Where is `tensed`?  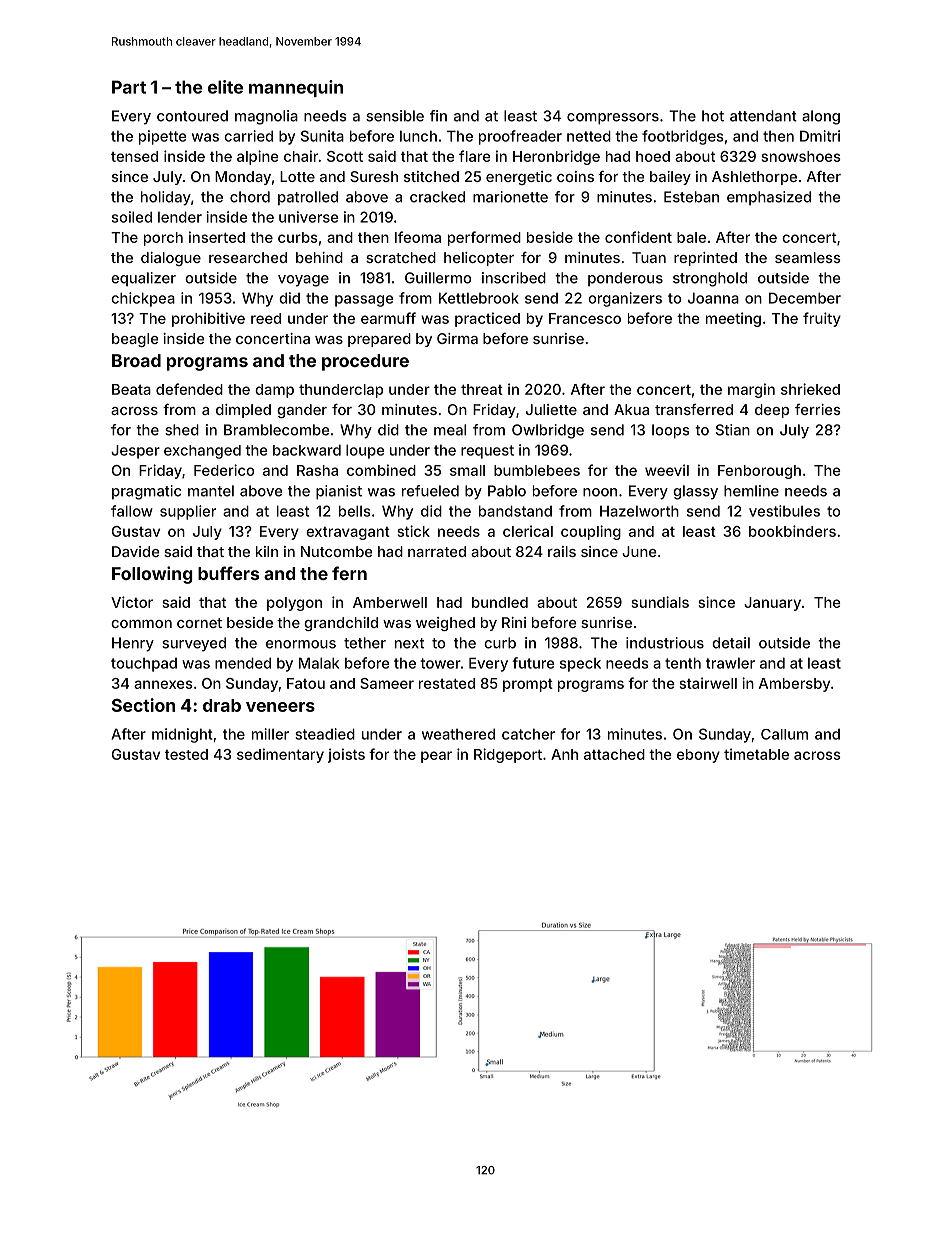
tensed is located at coordinates (134, 156).
